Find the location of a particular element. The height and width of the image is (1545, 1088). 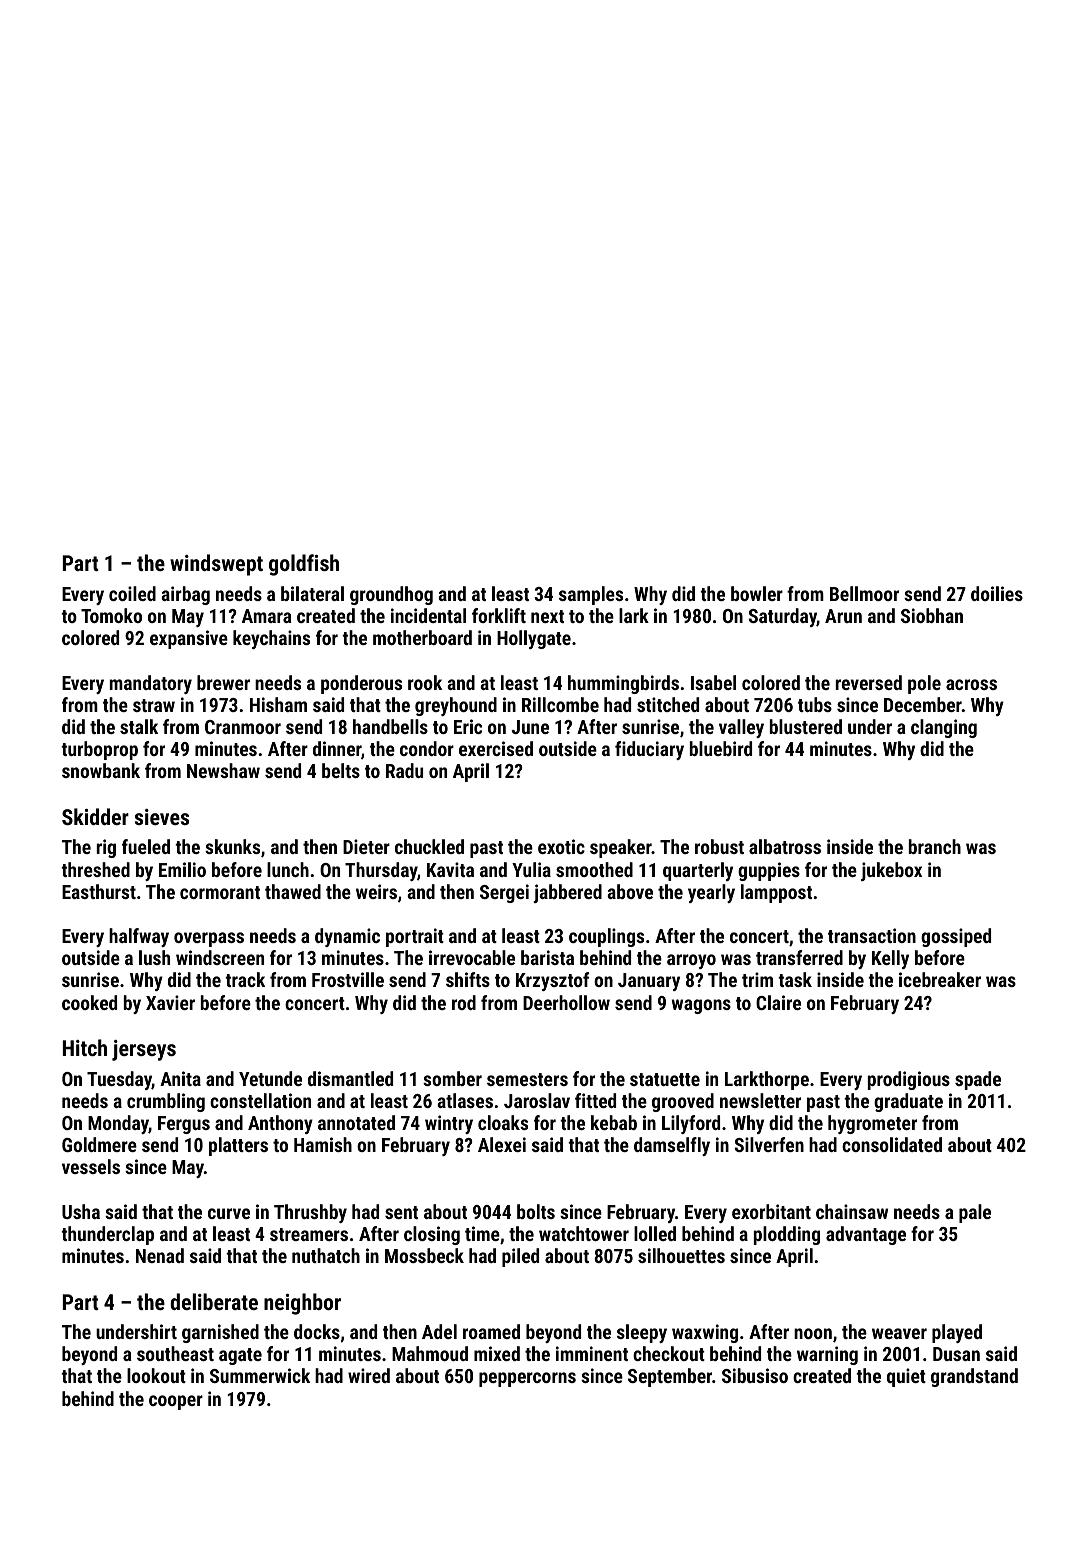

fueled is located at coordinates (146, 846).
